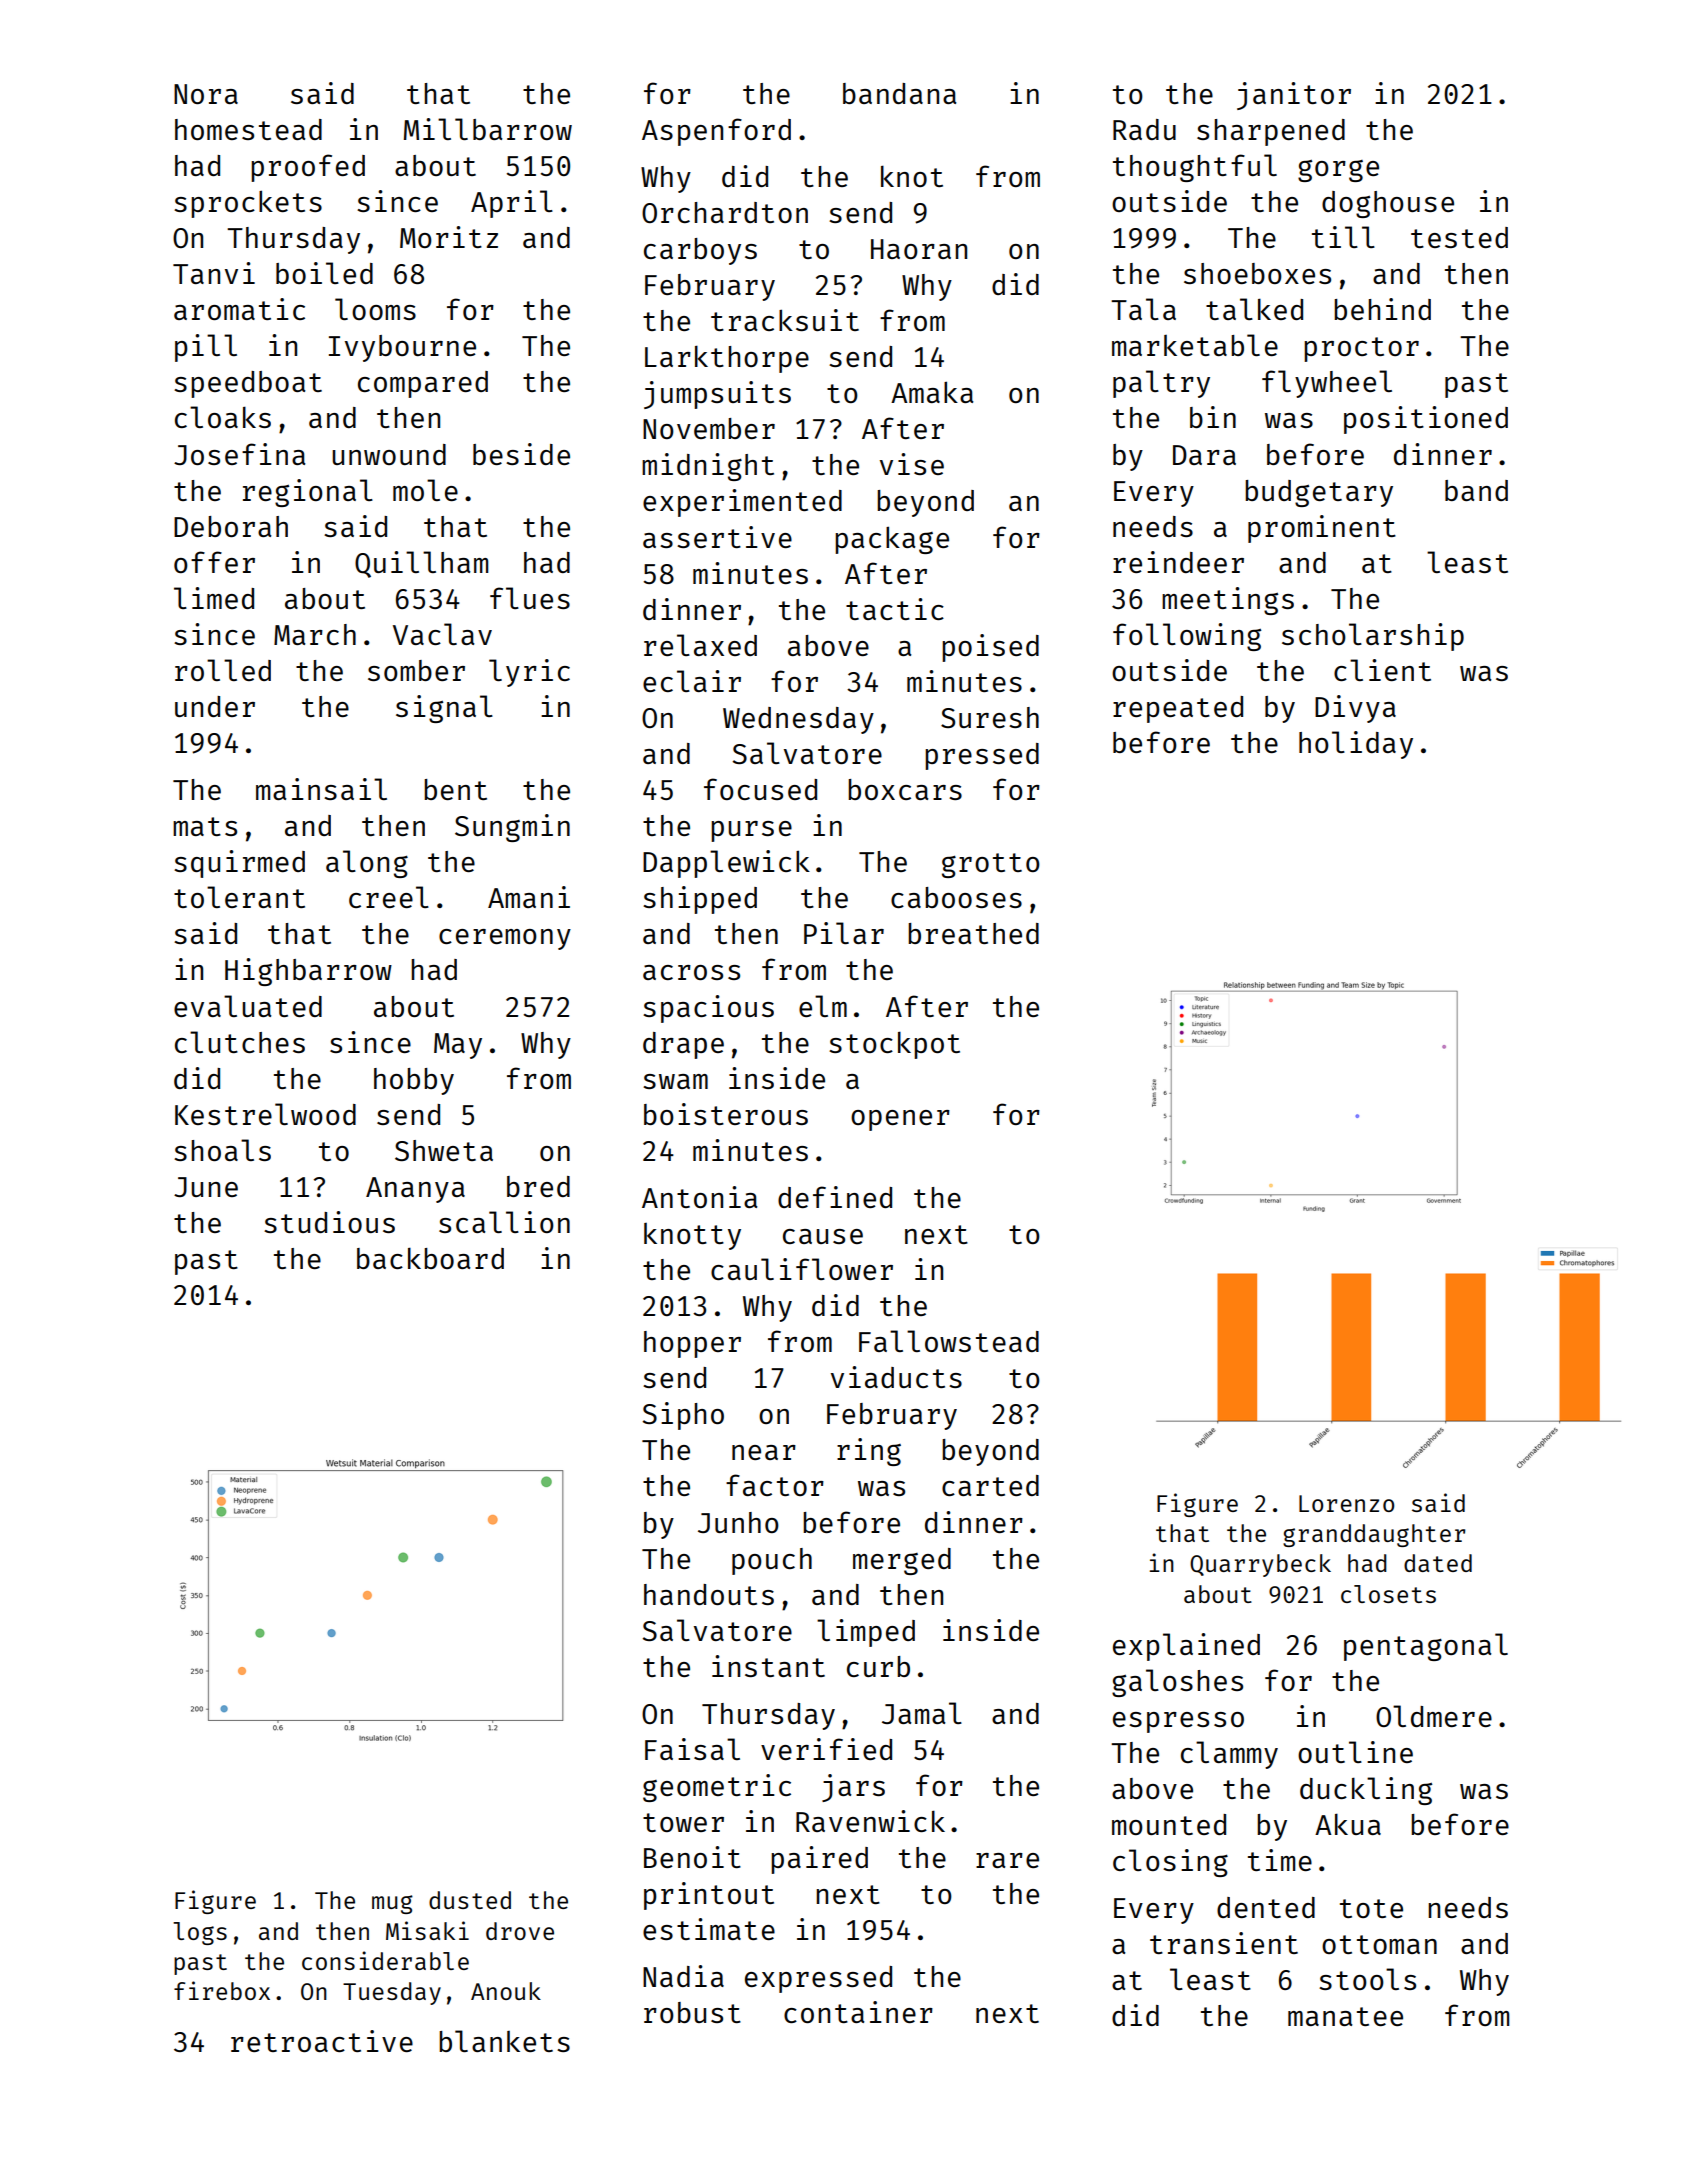  I want to click on Nora, so click(206, 94).
